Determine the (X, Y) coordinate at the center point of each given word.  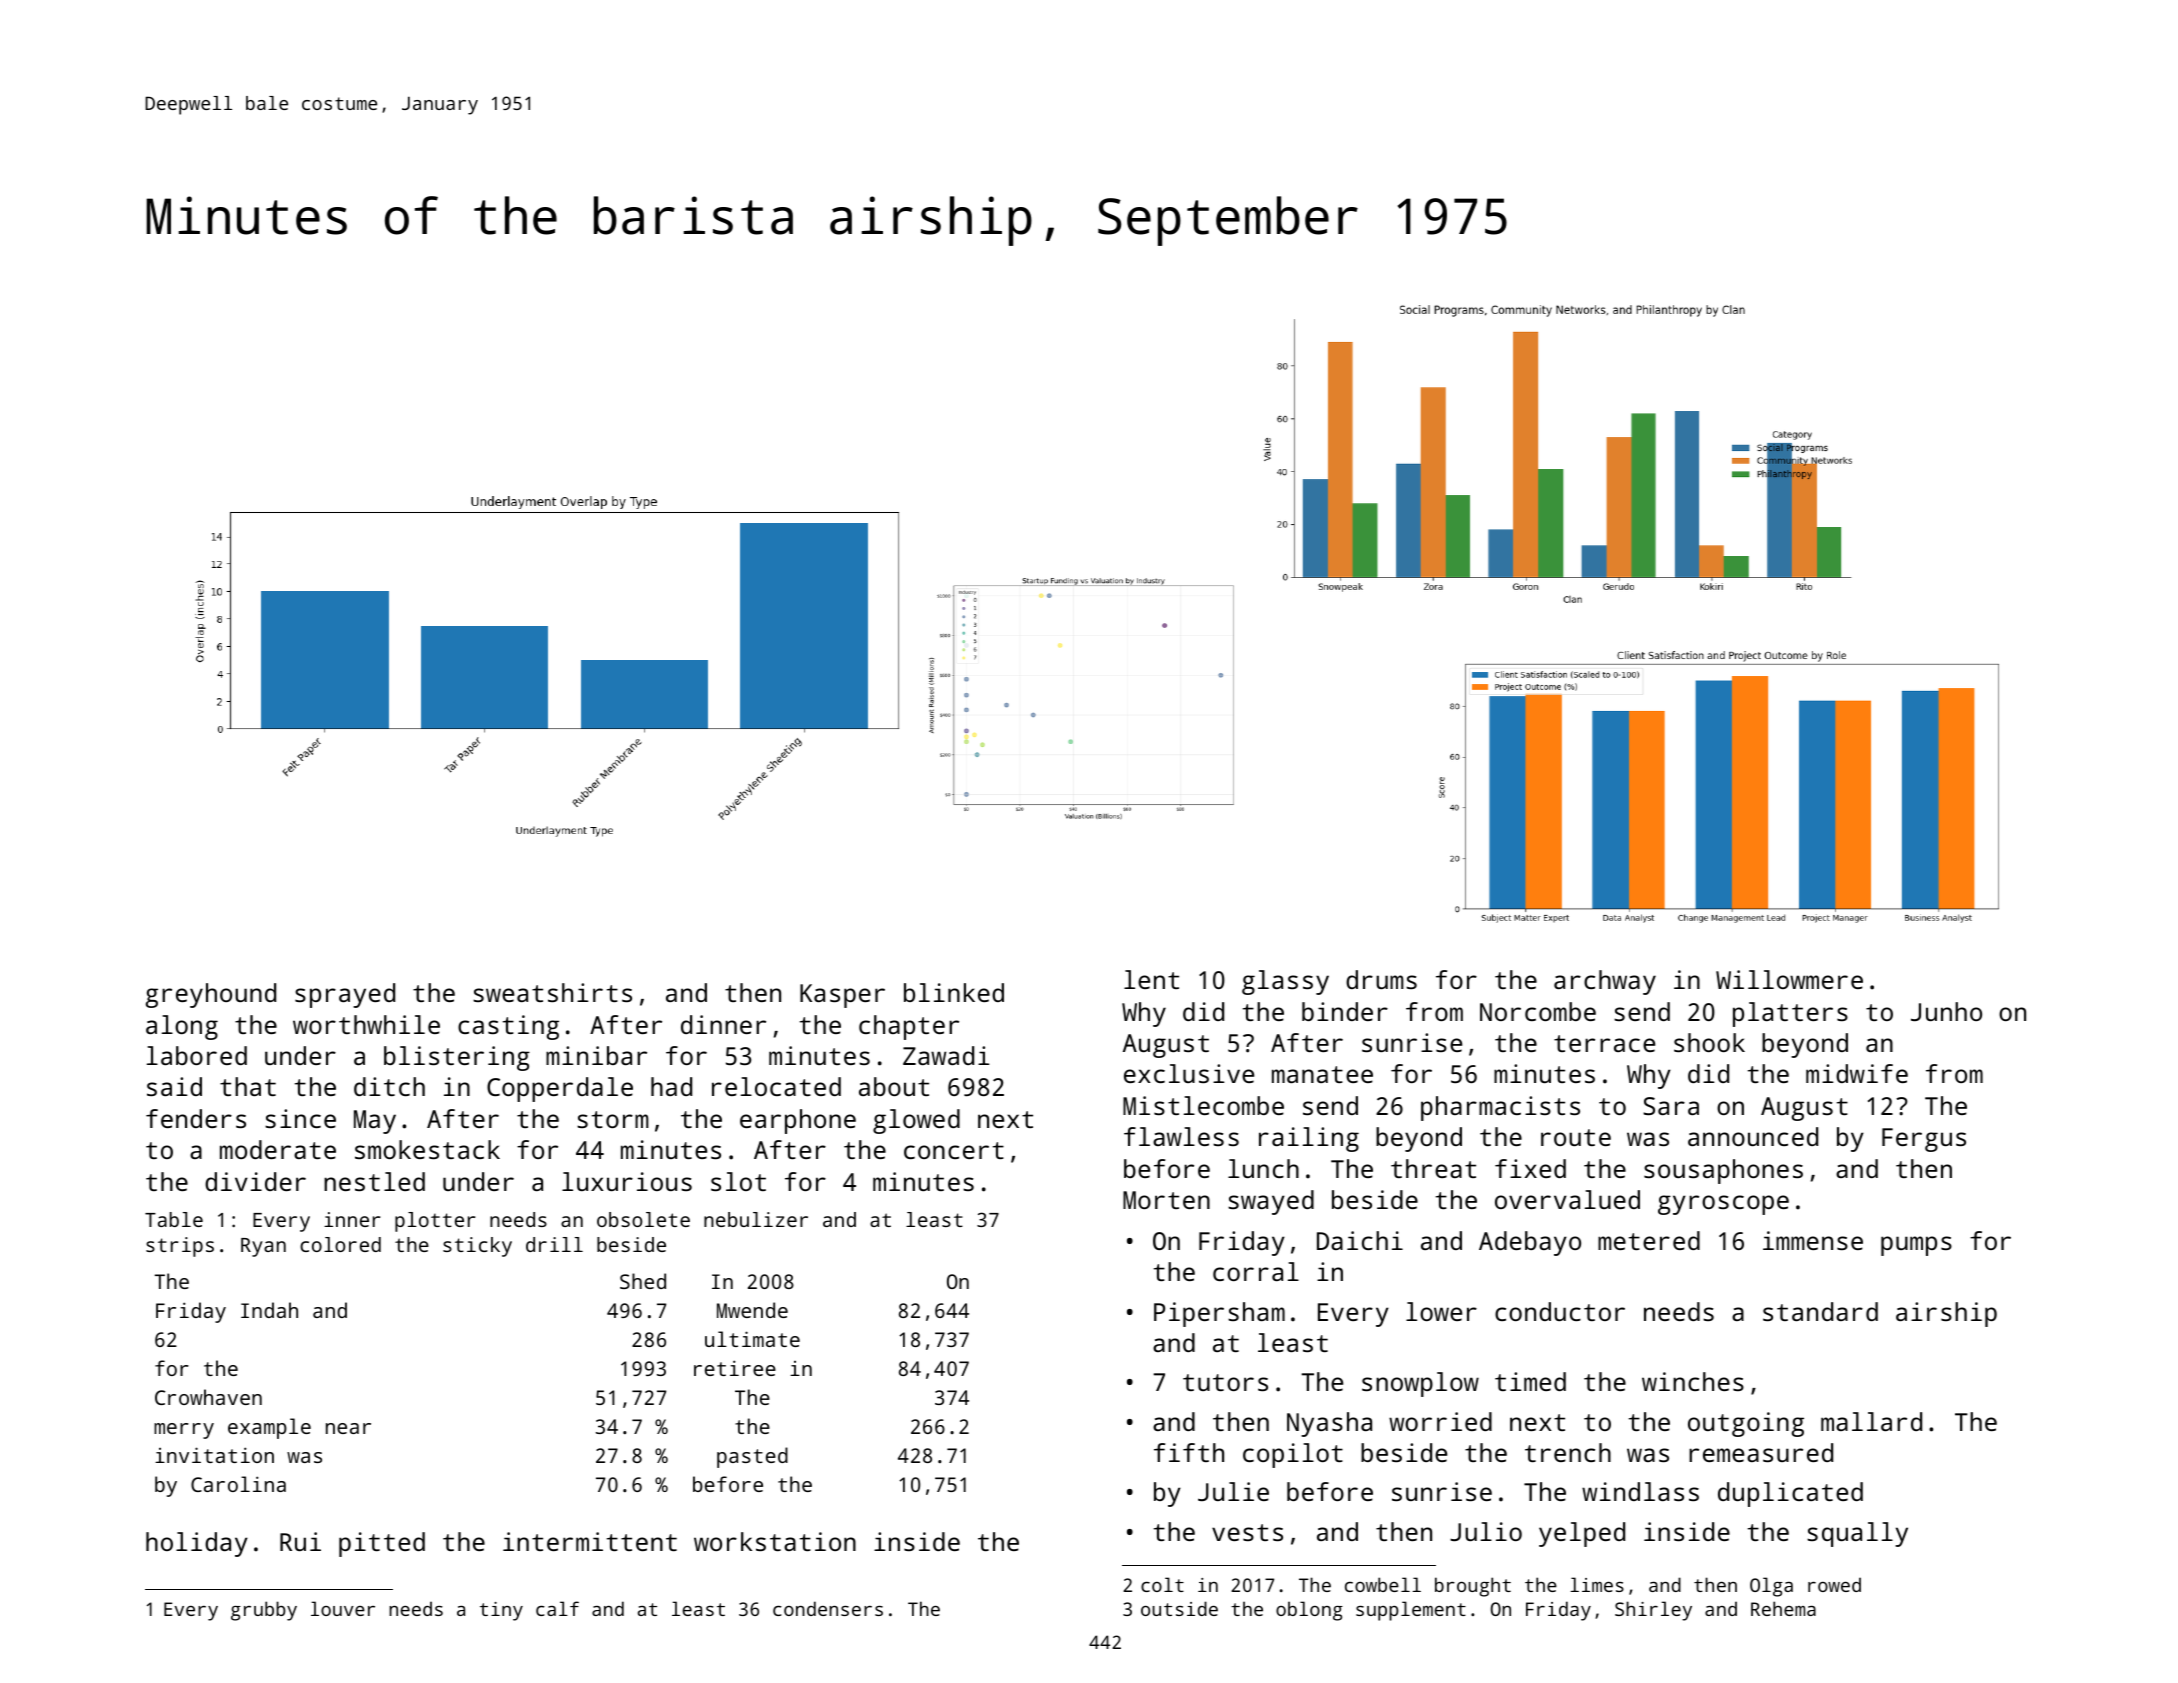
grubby (264, 1611)
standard (1820, 1311)
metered (1649, 1240)
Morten (1166, 1200)
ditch (389, 1086)
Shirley (1653, 1611)
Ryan (263, 1247)
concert (954, 1150)
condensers (828, 1608)
